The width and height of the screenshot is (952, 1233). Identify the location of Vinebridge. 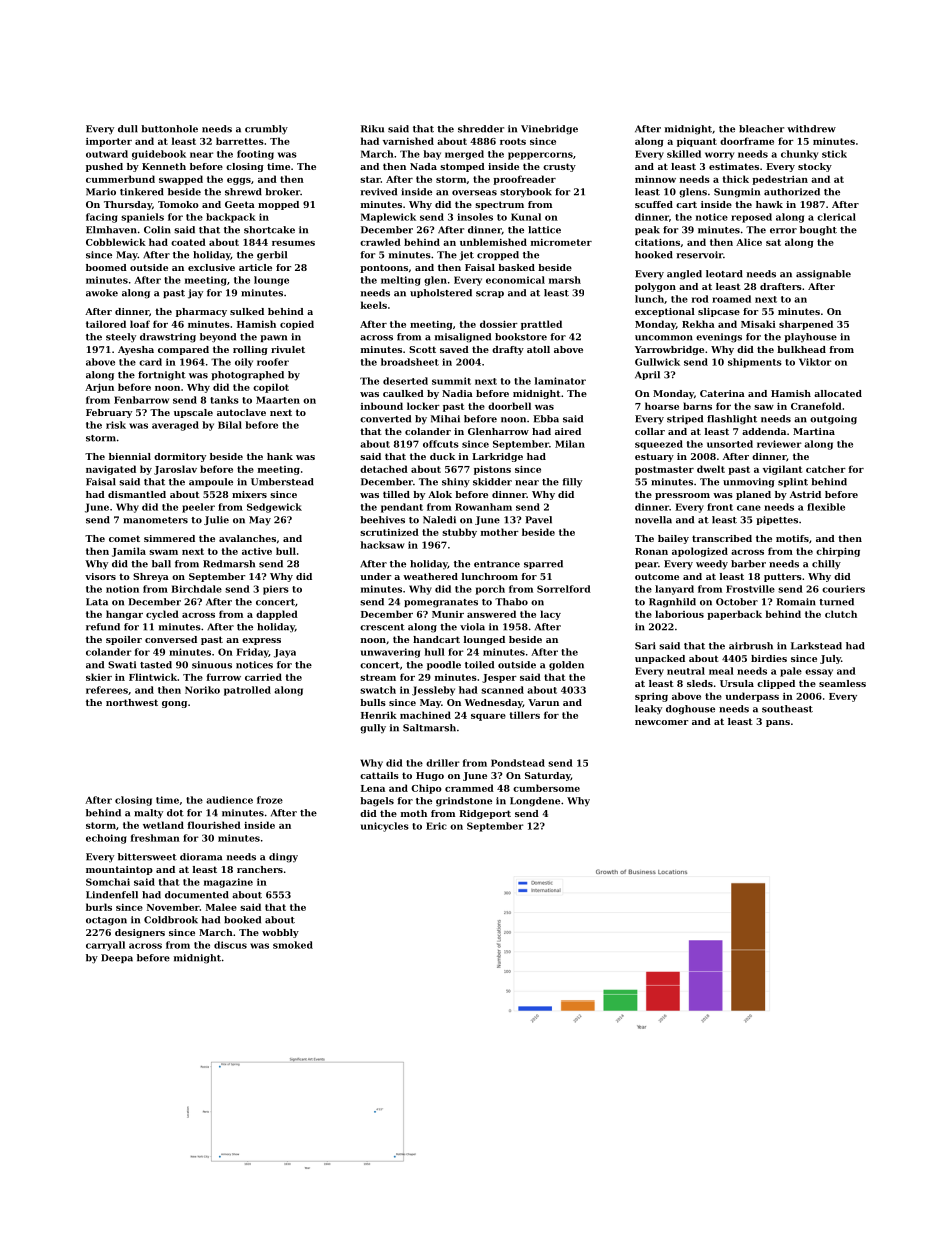
(549, 130).
